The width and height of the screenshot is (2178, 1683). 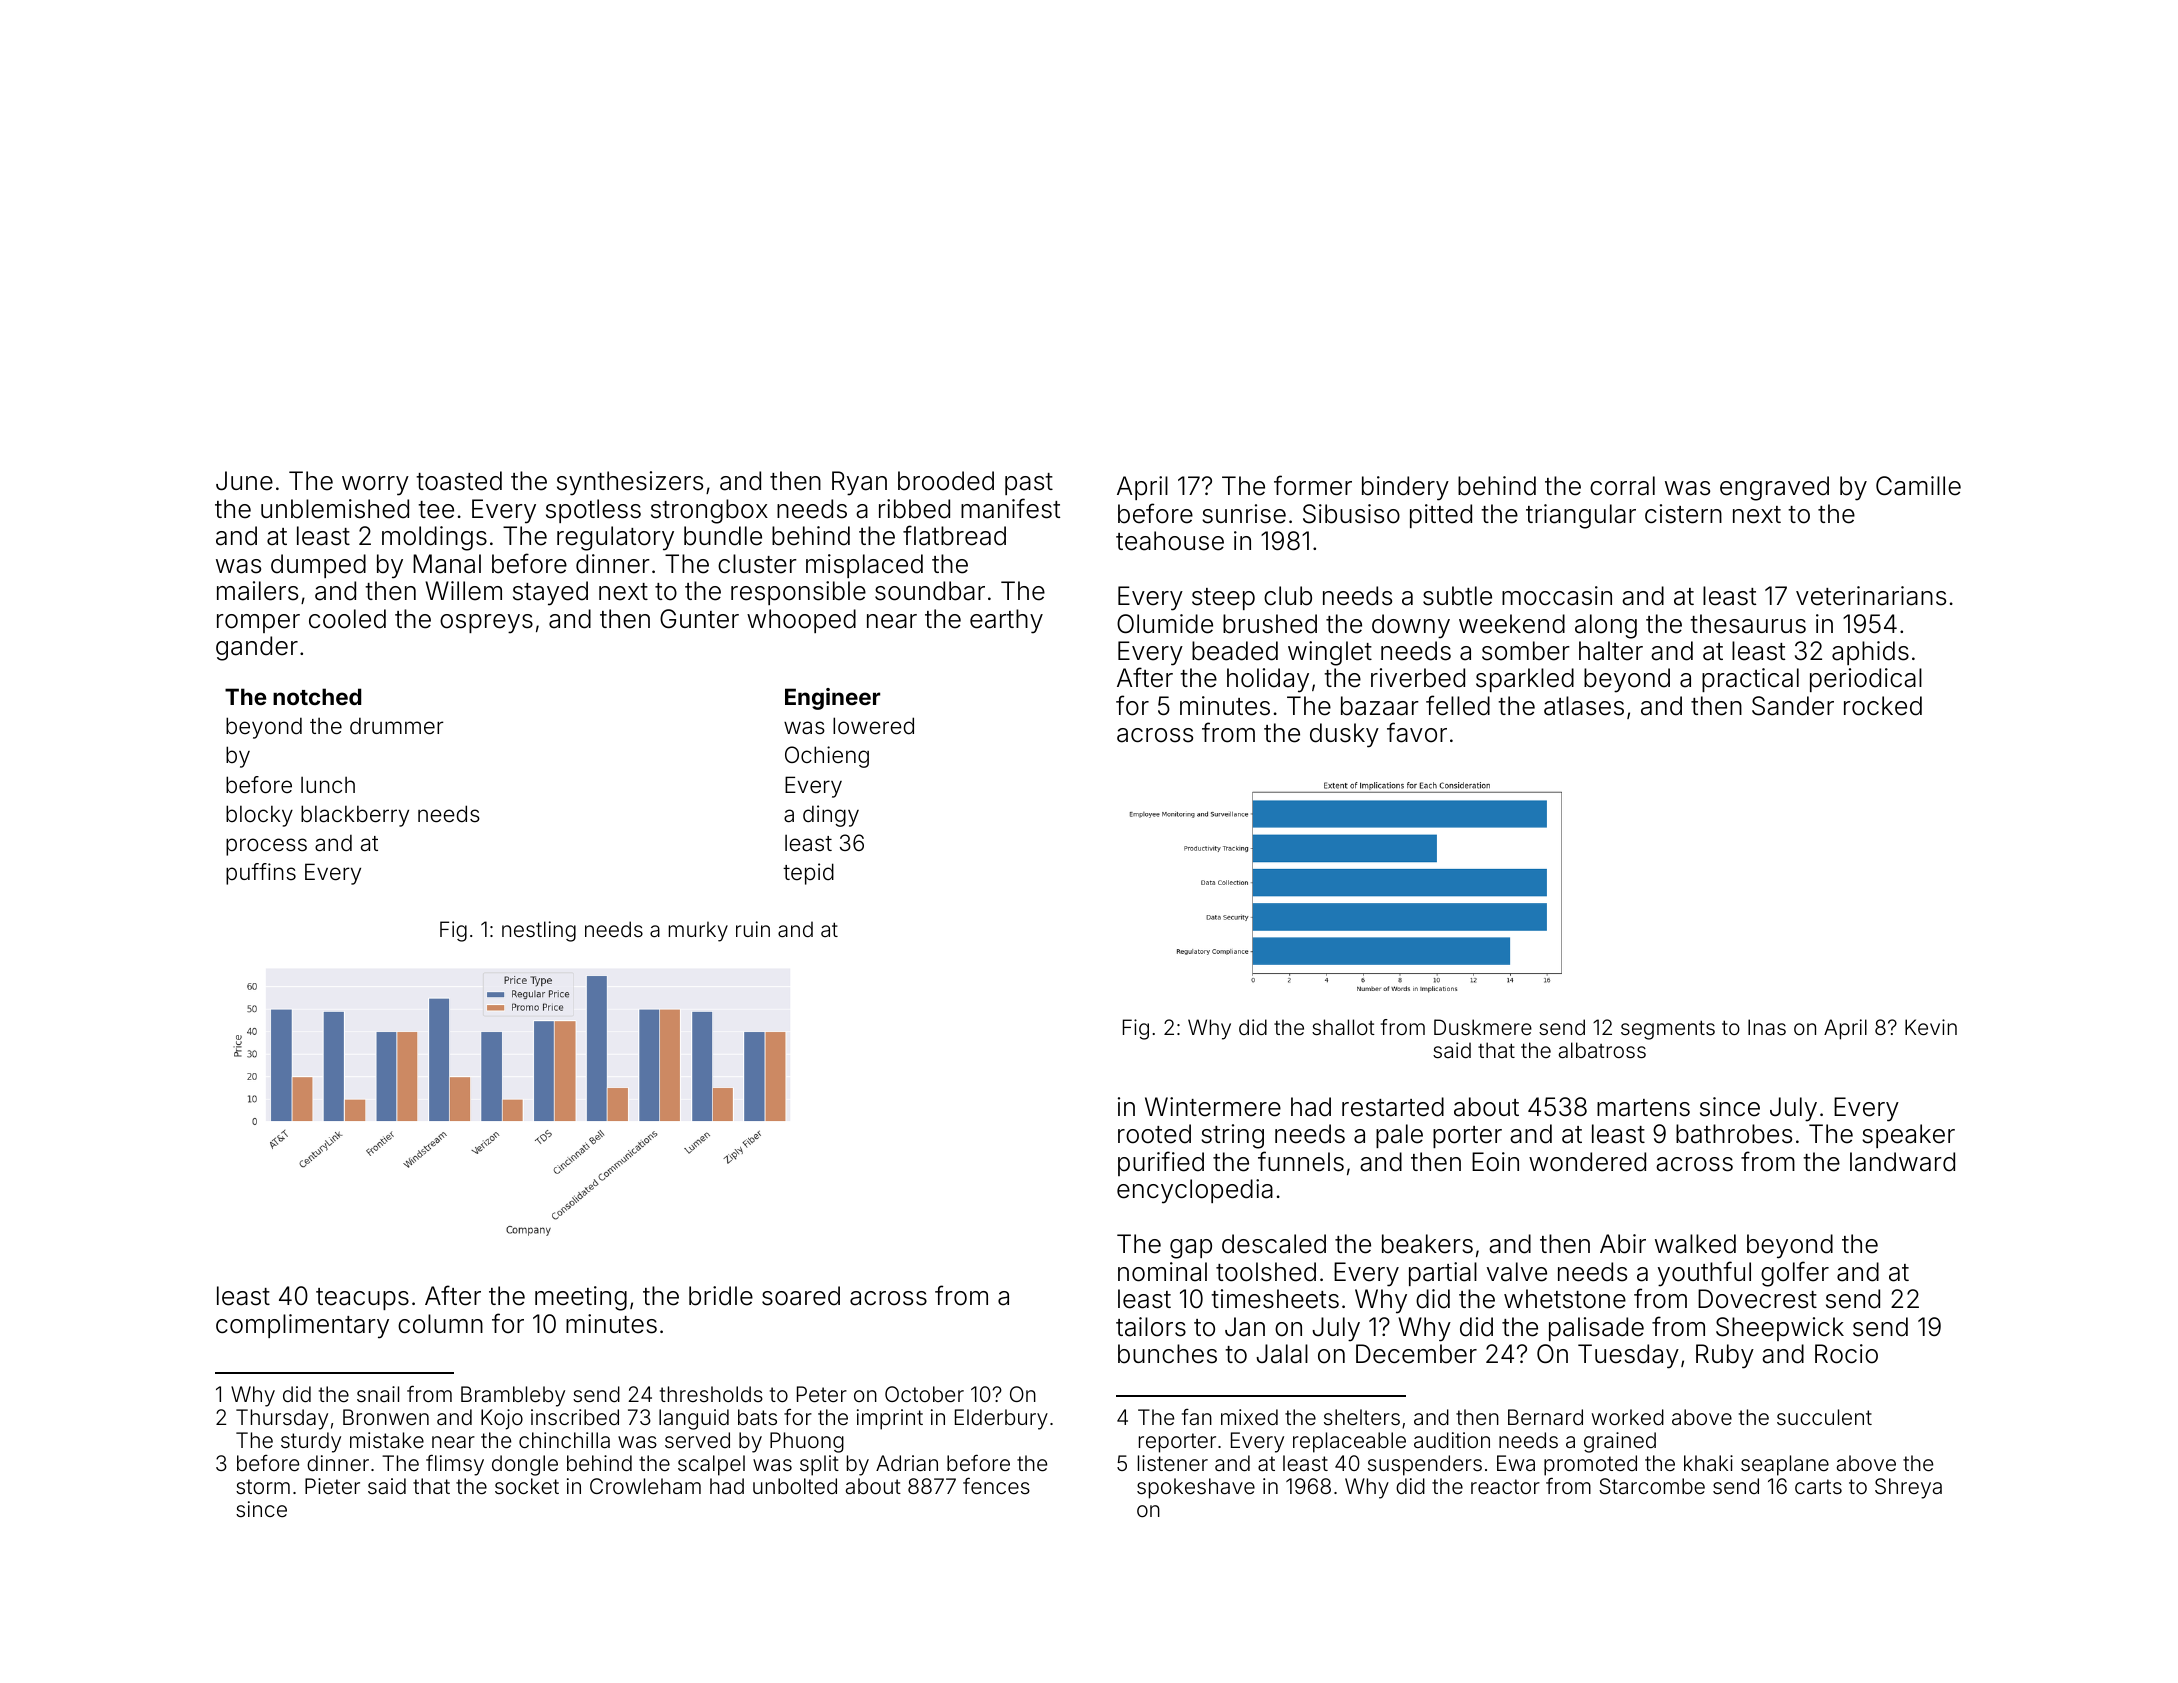 What do you see at coordinates (1344, 735) in the screenshot?
I see `dusky` at bounding box center [1344, 735].
